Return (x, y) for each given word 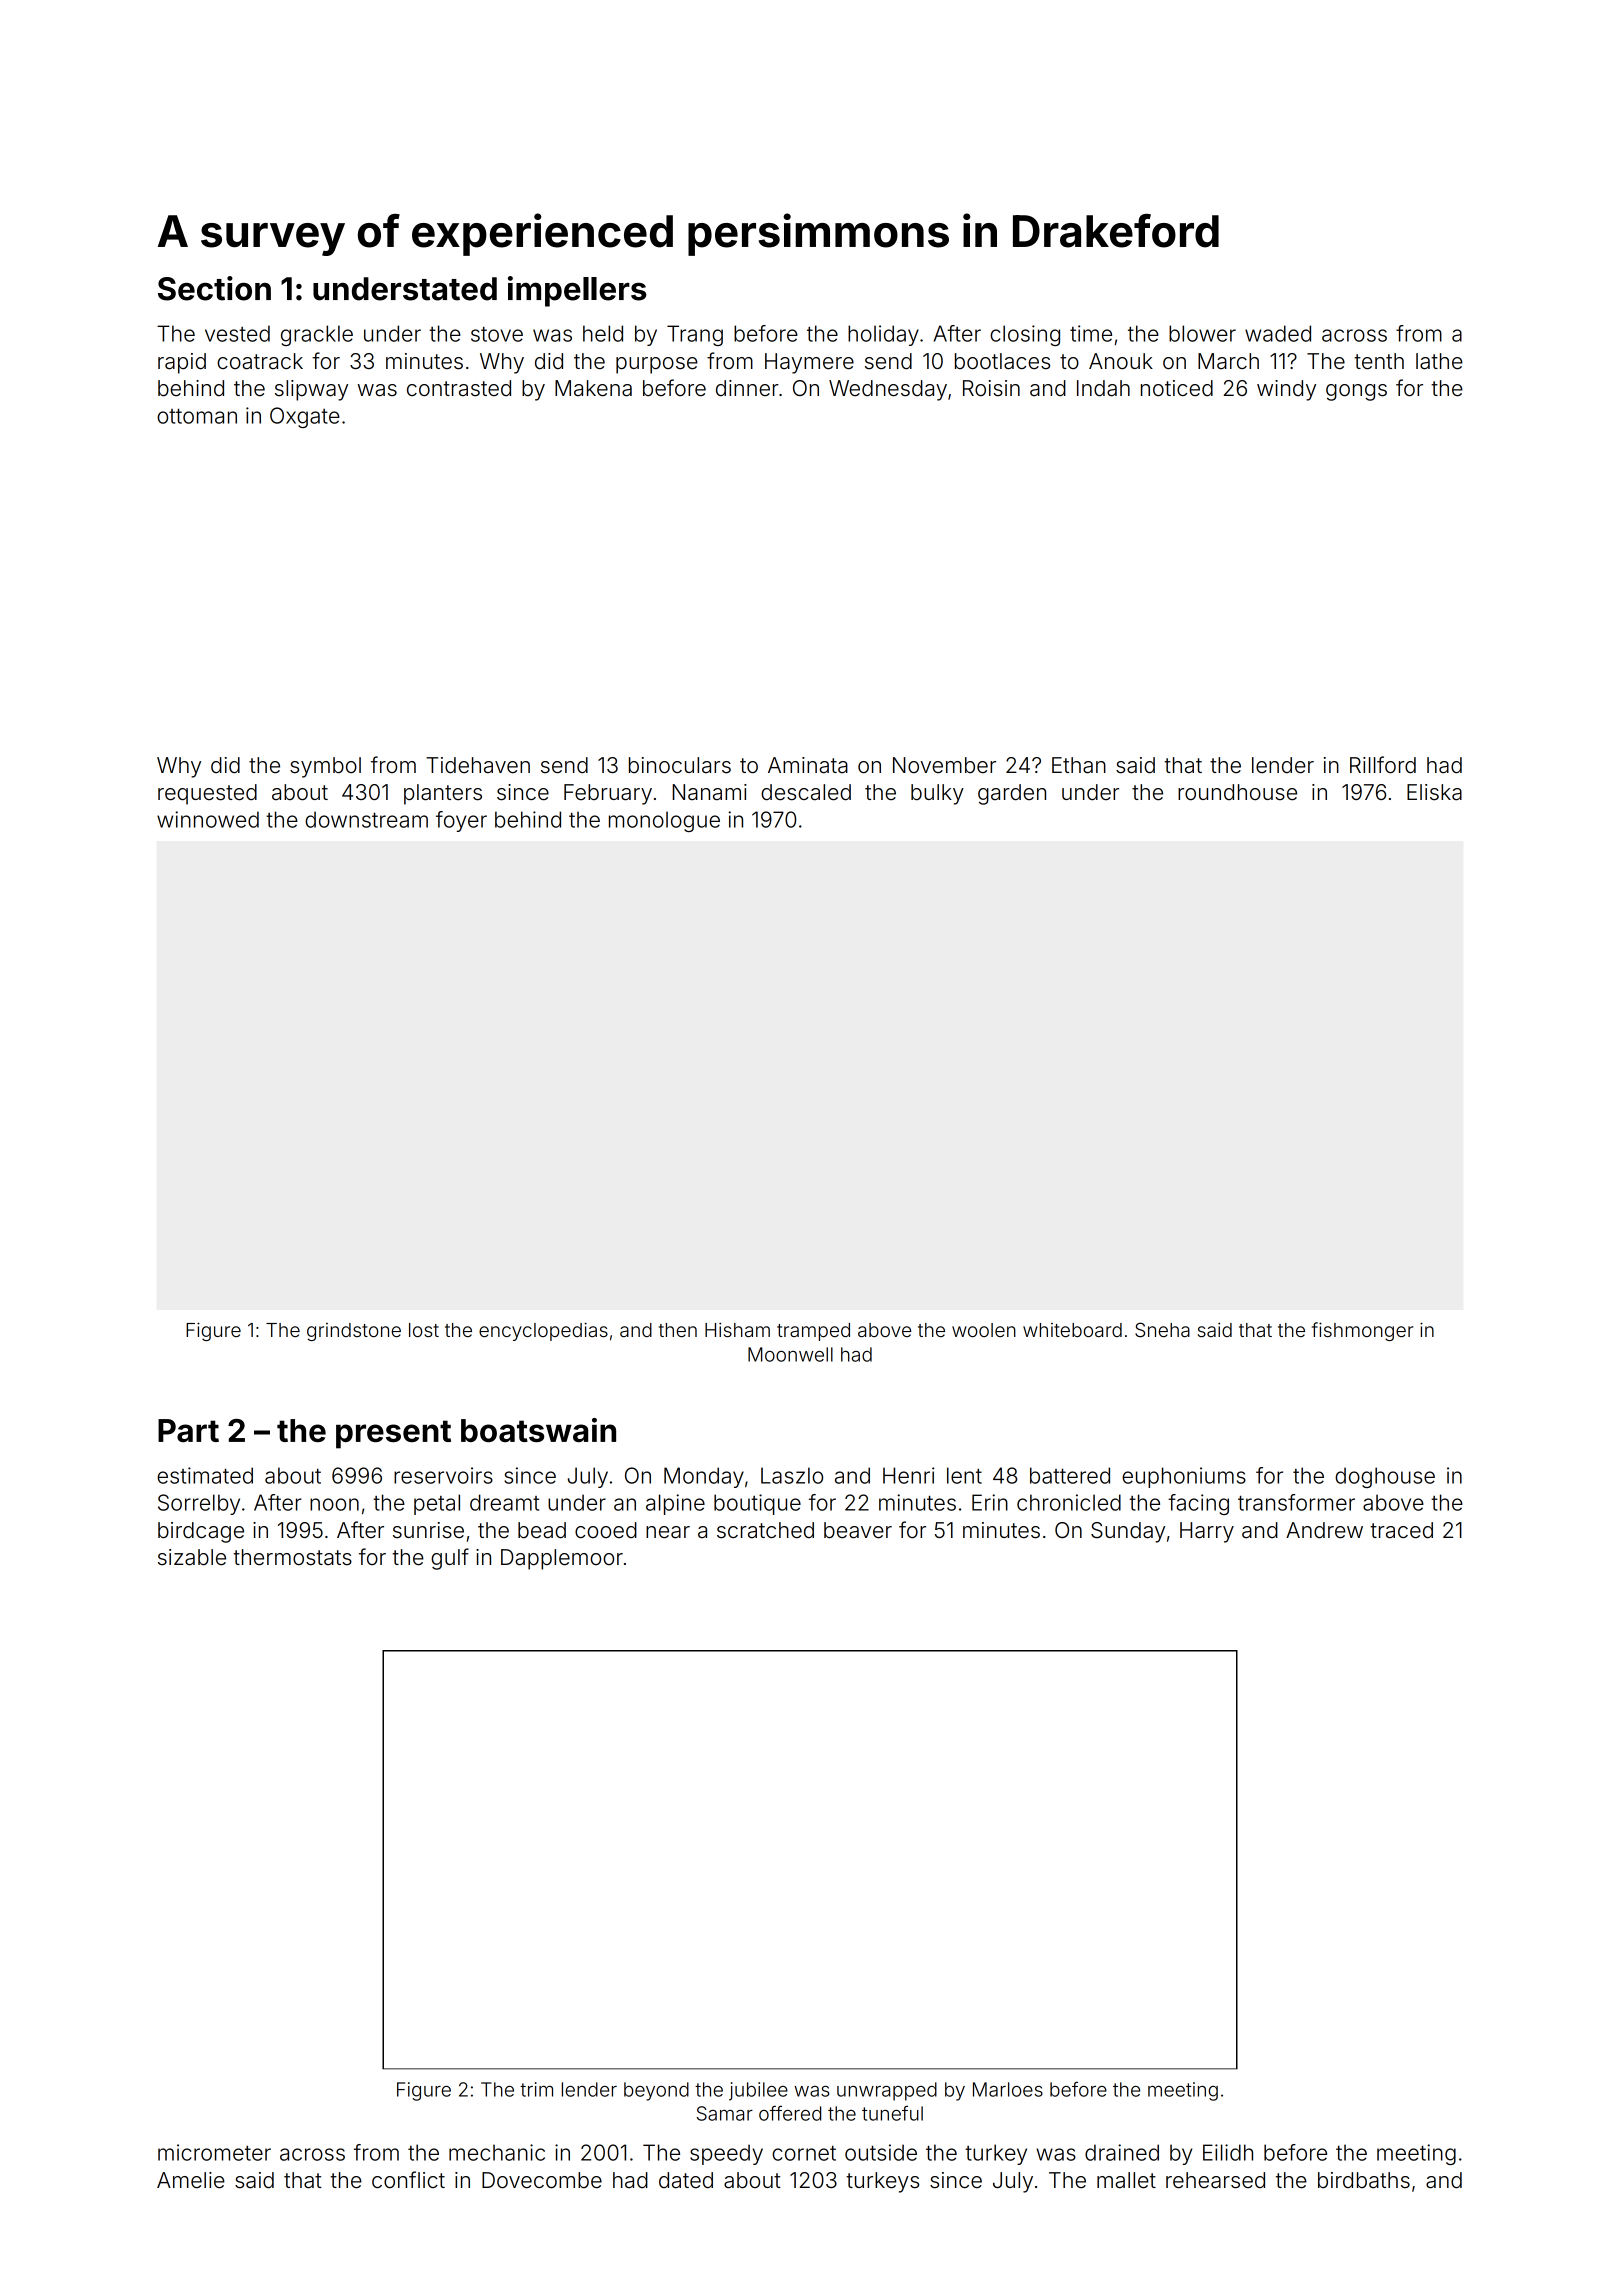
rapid (182, 363)
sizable (192, 1557)
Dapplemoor (562, 1559)
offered (790, 2113)
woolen (984, 1330)
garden (1012, 794)
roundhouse (1237, 792)
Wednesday (888, 390)
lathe (1439, 361)
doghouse (1385, 1477)
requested (207, 794)
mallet (1126, 2180)
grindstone (354, 1332)
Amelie (191, 2180)
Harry (1207, 1532)
